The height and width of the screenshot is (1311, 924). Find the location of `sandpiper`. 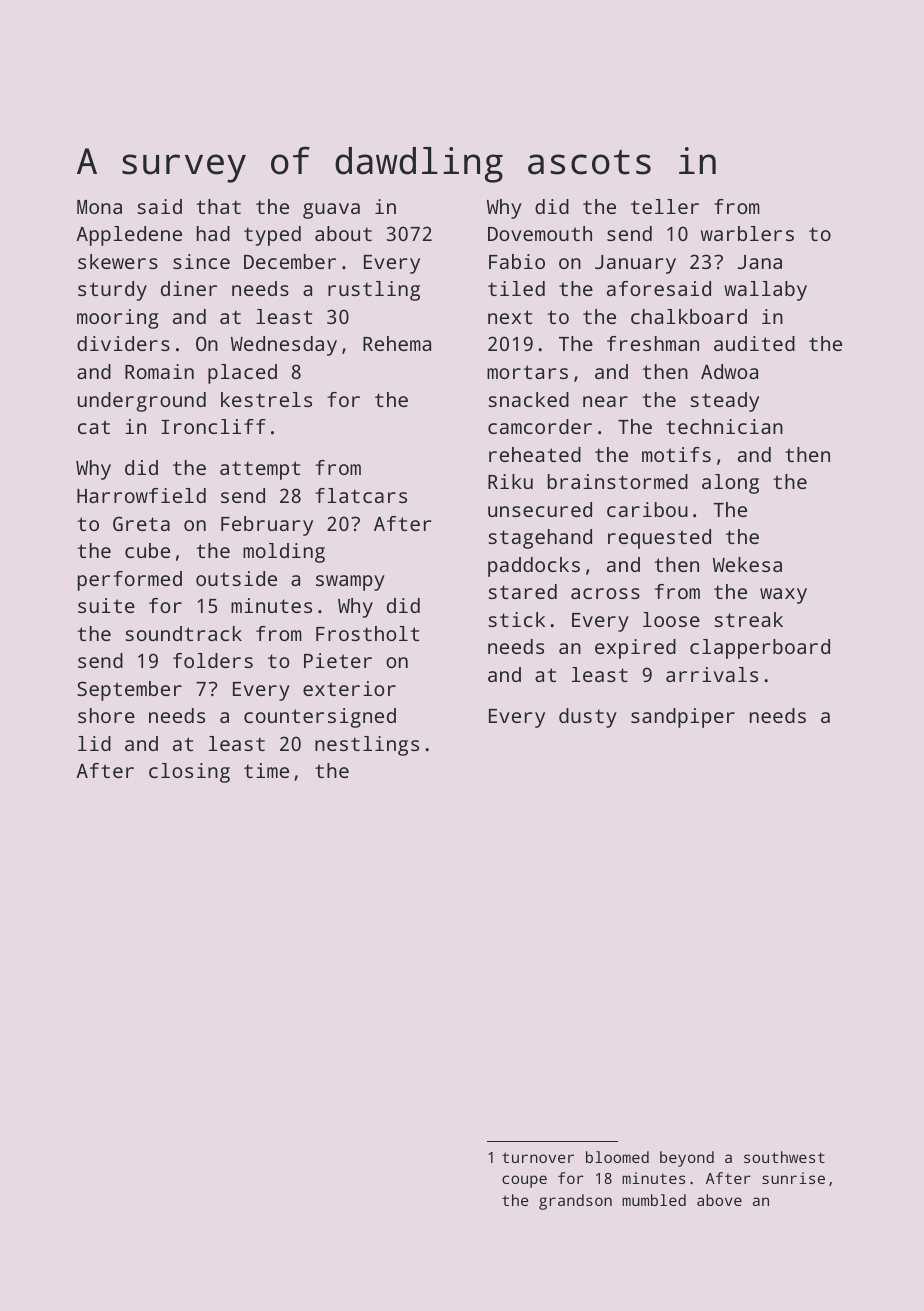

sandpiper is located at coordinates (683, 718).
